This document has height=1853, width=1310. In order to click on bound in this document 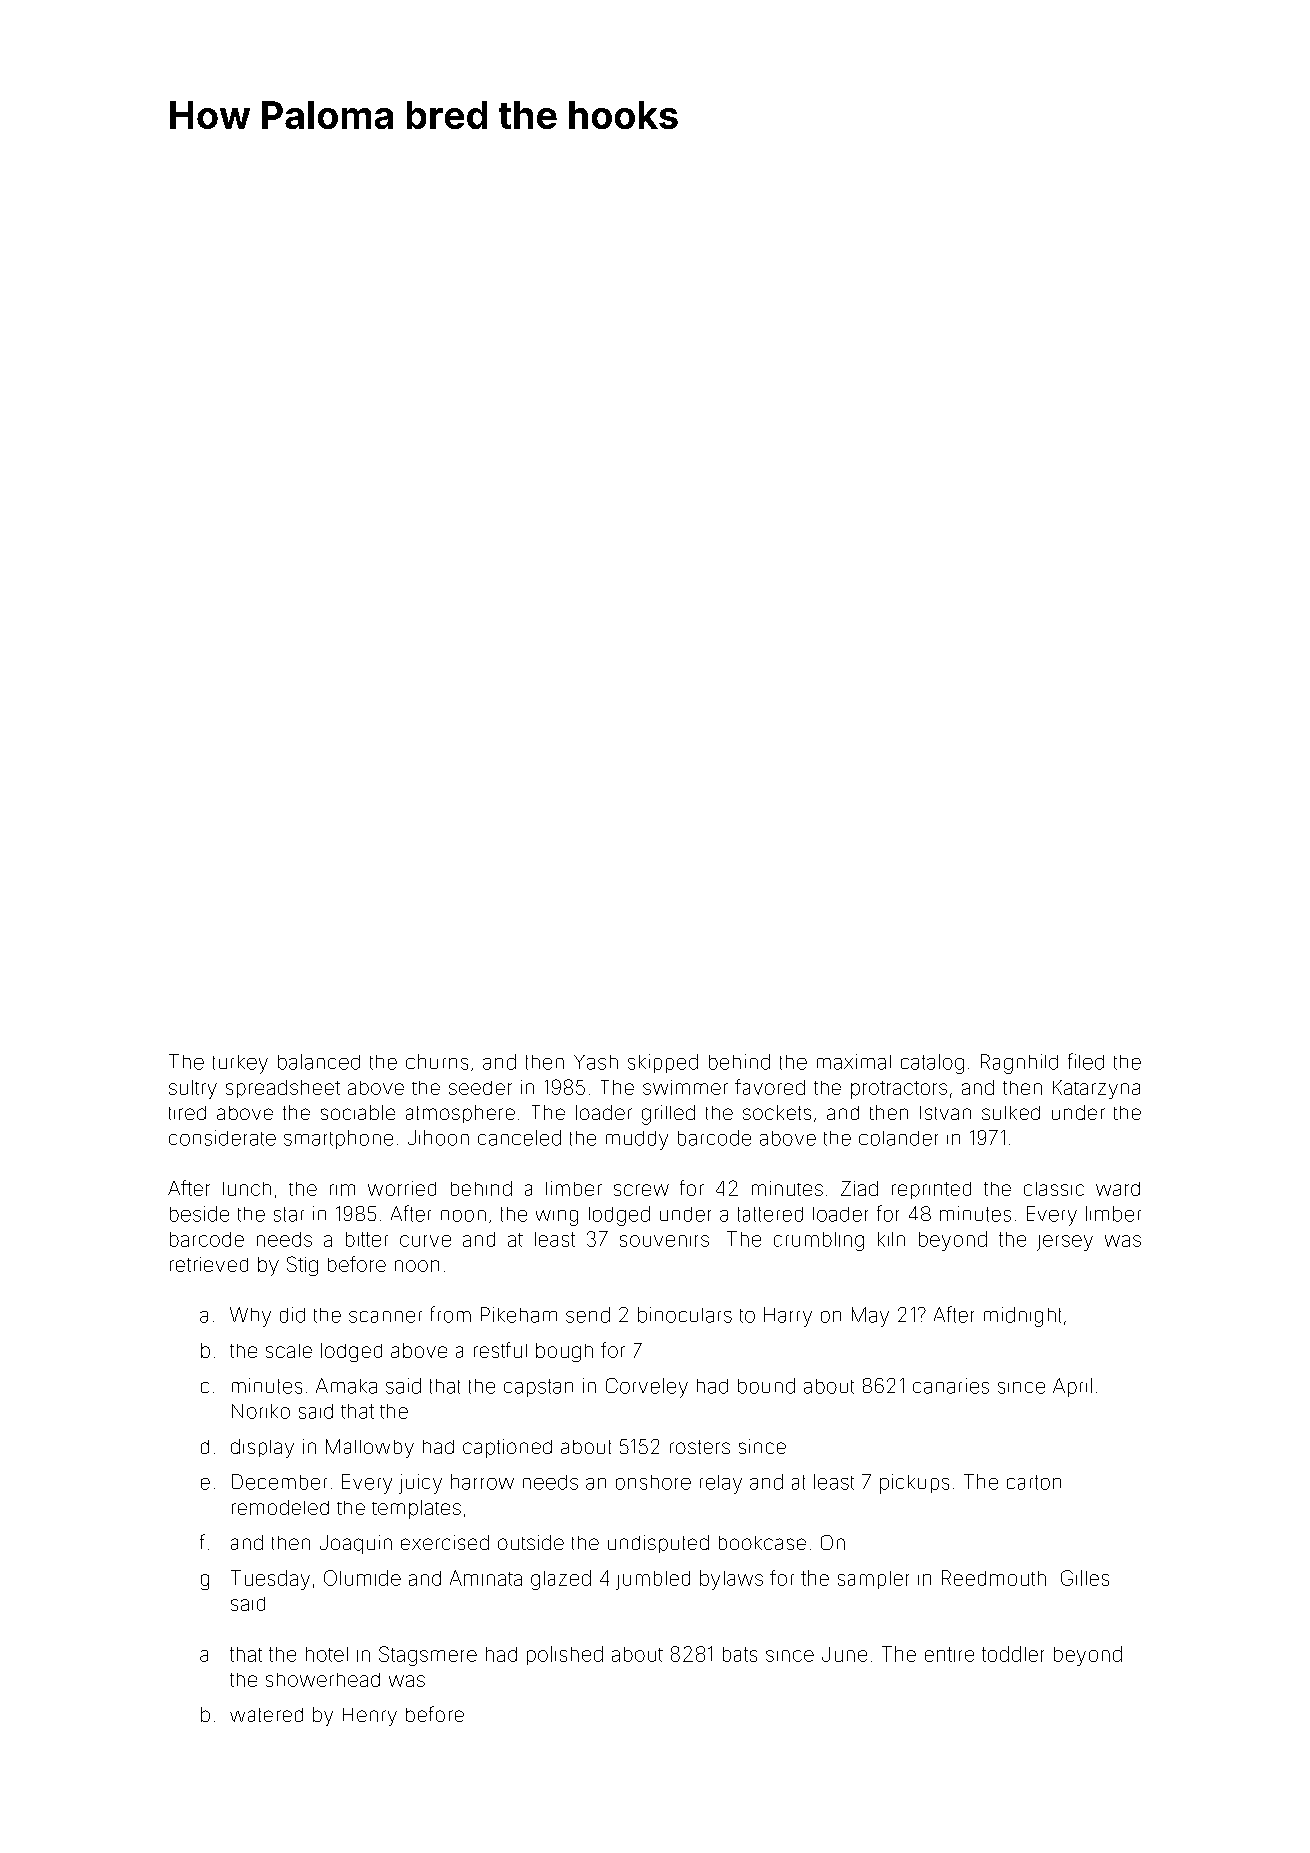, I will do `click(766, 1386)`.
